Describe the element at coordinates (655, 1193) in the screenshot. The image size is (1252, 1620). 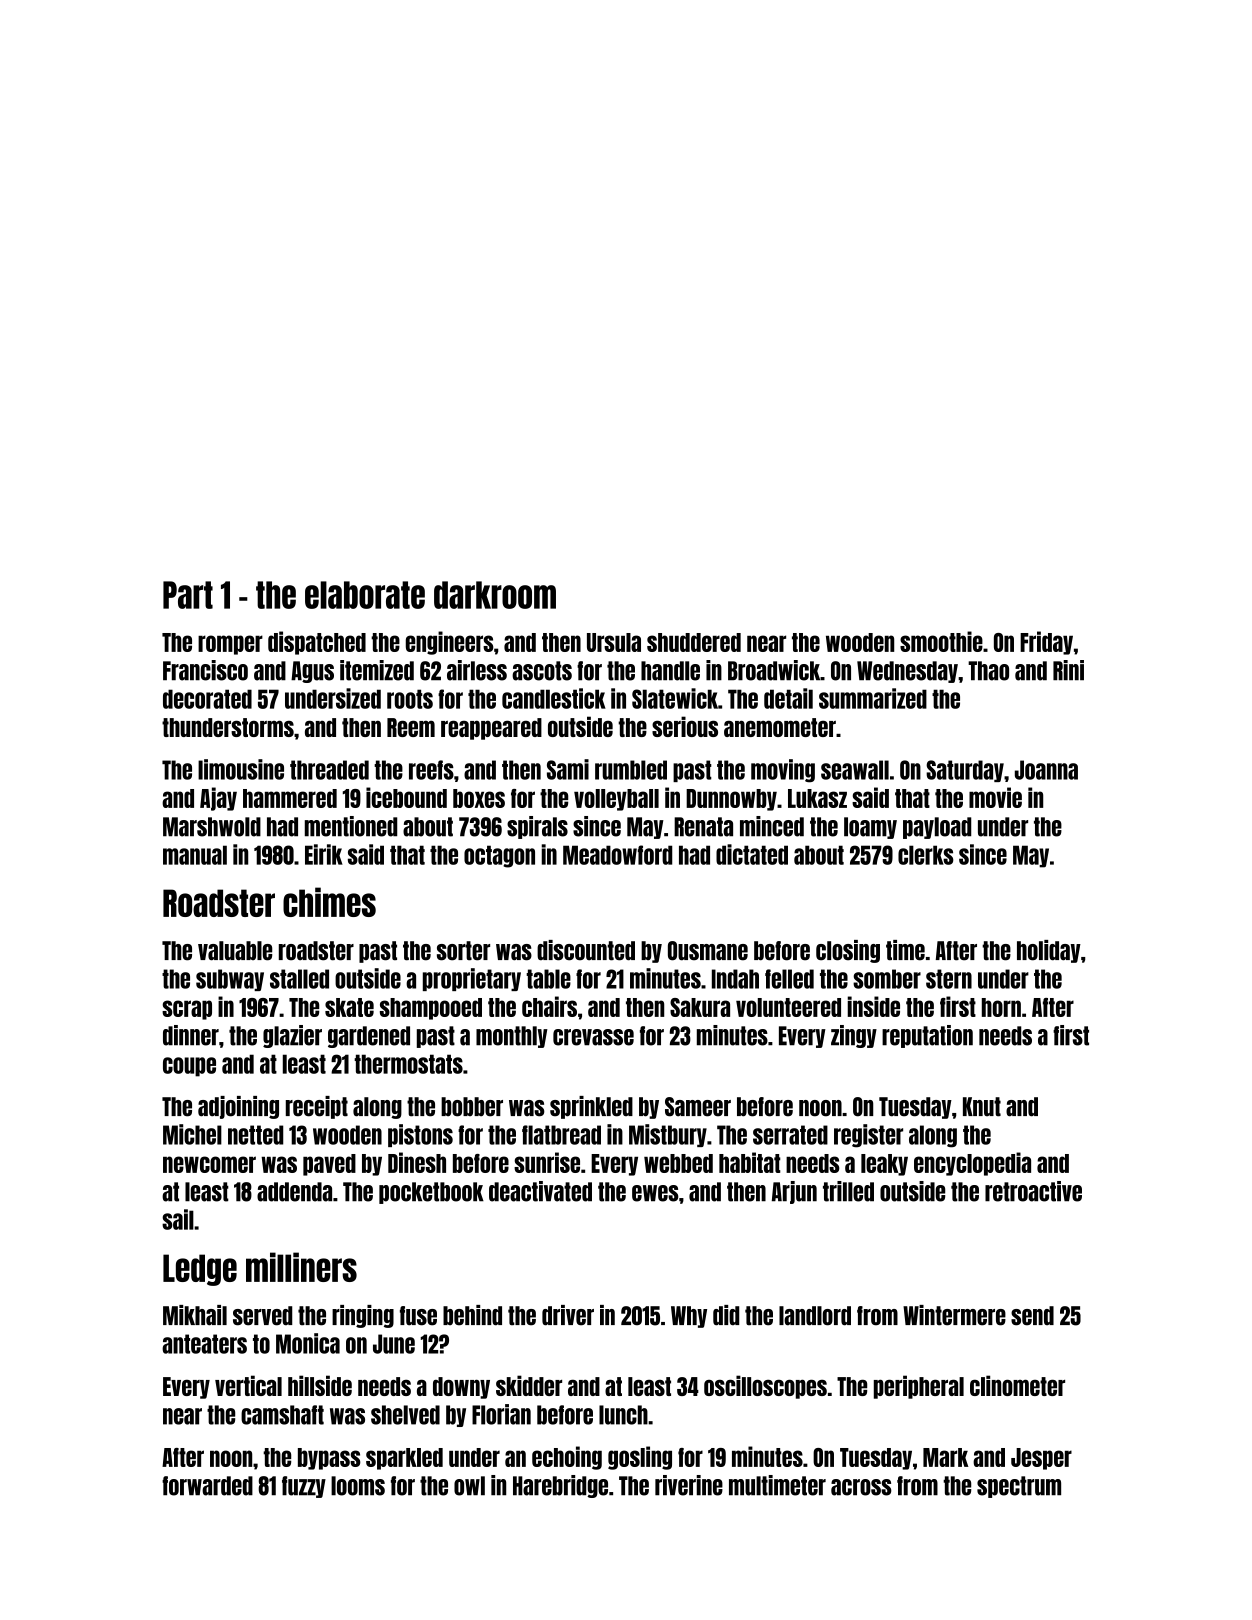
I see `ewes` at that location.
